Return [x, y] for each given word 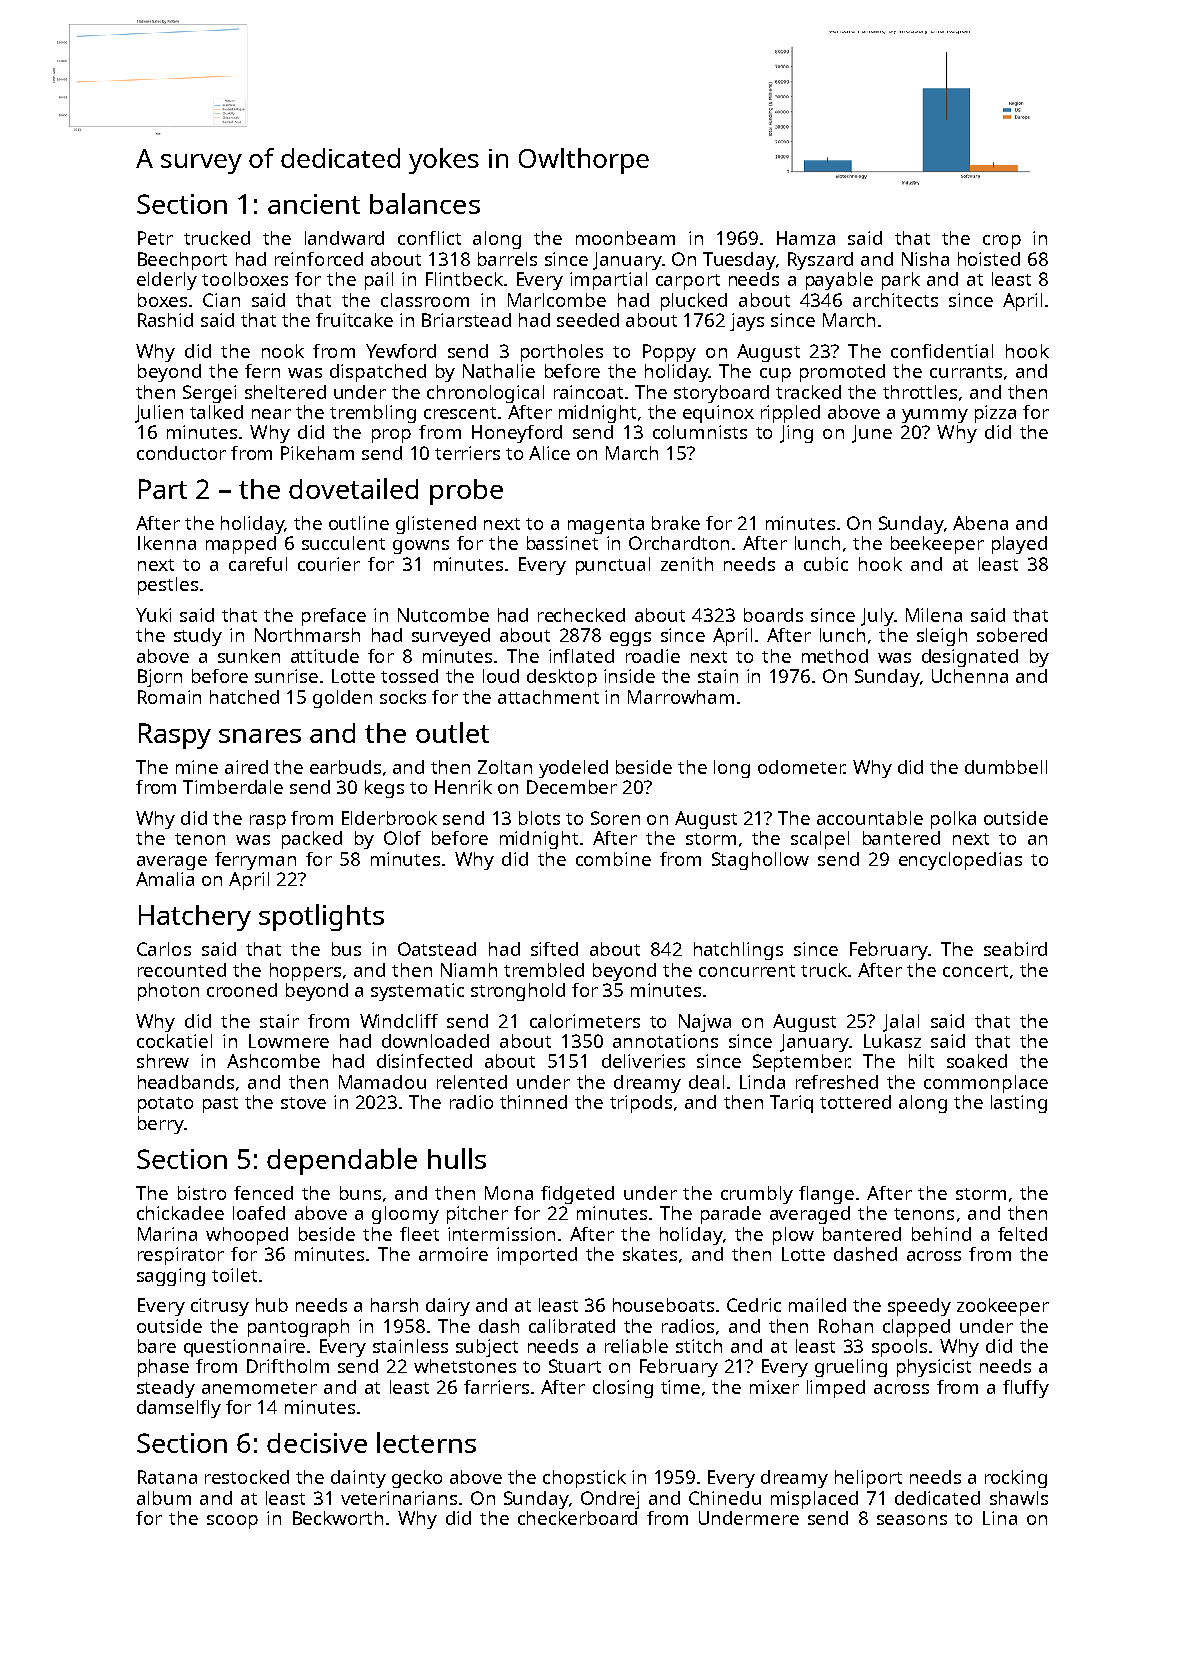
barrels [507, 259]
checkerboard [577, 1518]
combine [613, 859]
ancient [314, 204]
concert [975, 971]
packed [312, 840]
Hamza [806, 238]
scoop [232, 1522]
